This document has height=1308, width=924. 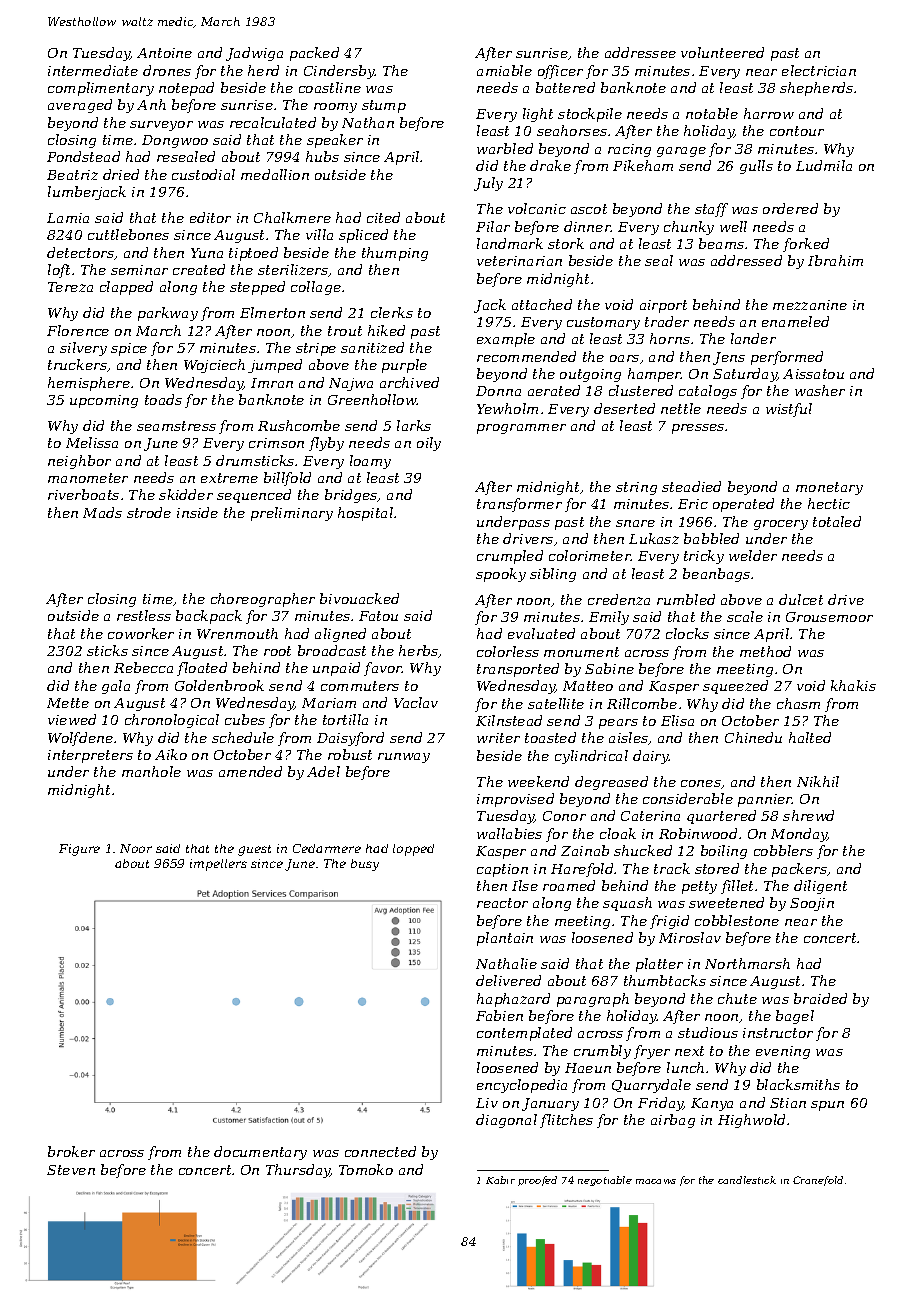 What do you see at coordinates (781, 525) in the document?
I see `grocery` at bounding box center [781, 525].
